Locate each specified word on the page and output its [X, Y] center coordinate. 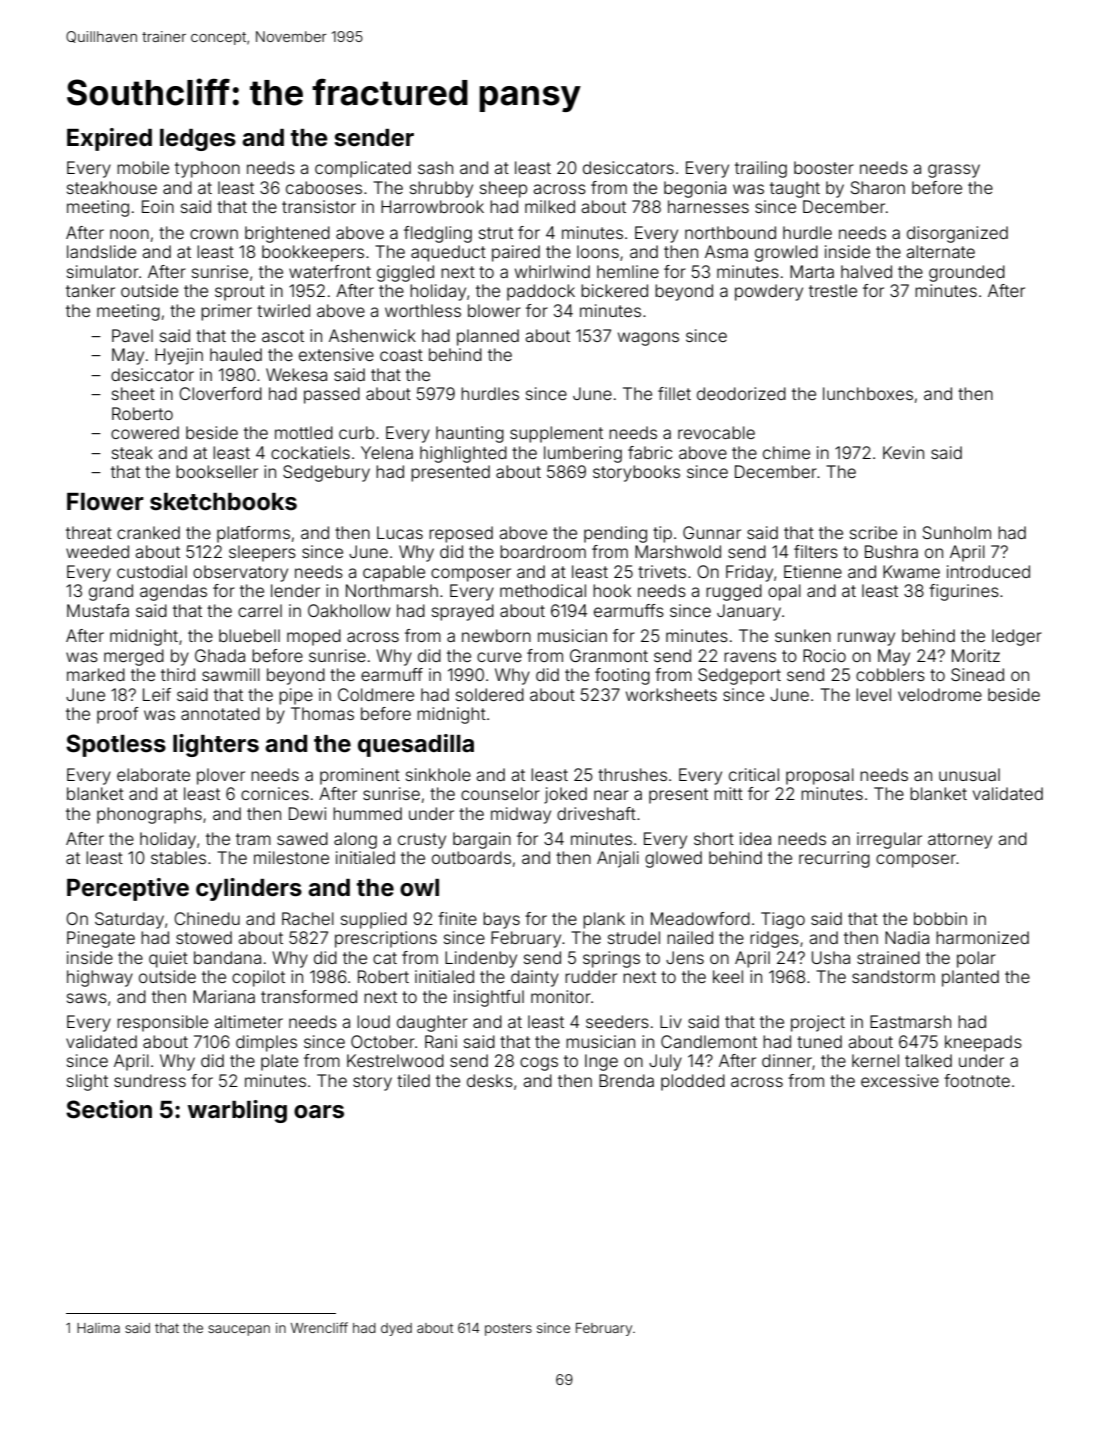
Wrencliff [319, 1327]
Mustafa [98, 610]
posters [508, 1329]
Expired [109, 139]
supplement [556, 434]
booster [824, 167]
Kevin [903, 452]
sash [435, 167]
